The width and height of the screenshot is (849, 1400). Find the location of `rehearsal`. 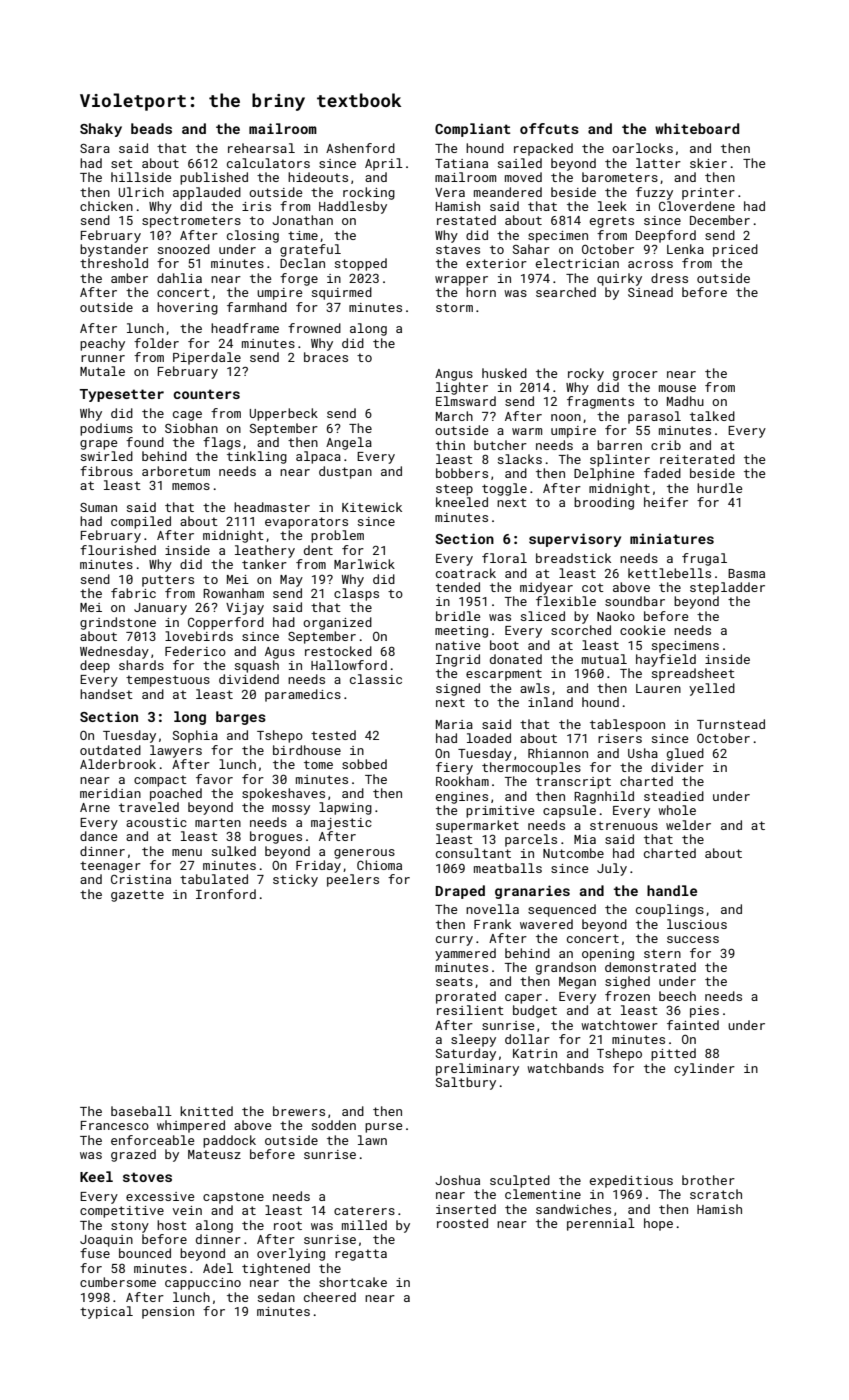

rehearsal is located at coordinates (261, 148).
